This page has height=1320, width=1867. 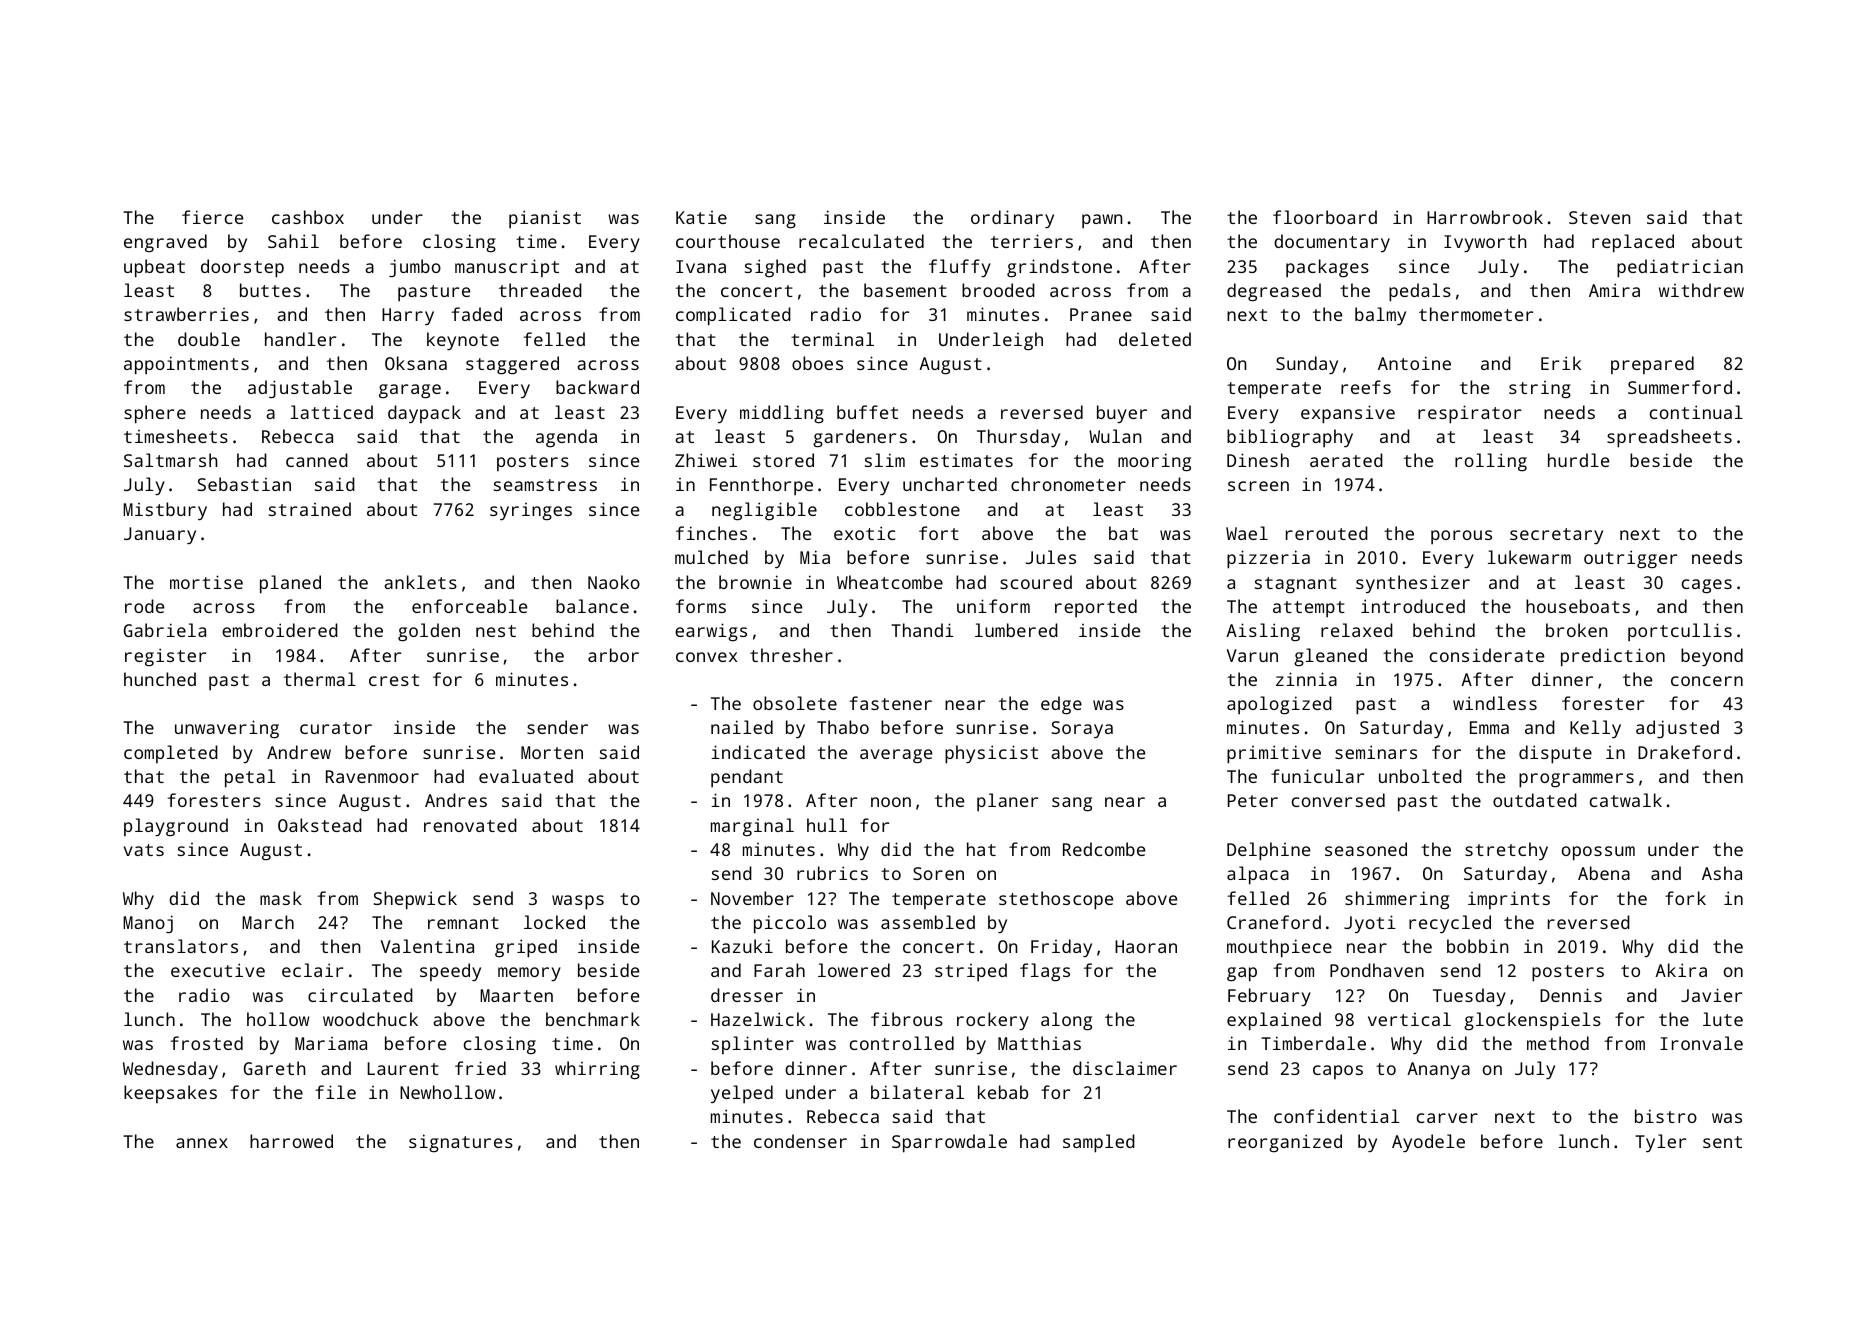 What do you see at coordinates (1338, 800) in the page?
I see `conversed` at bounding box center [1338, 800].
